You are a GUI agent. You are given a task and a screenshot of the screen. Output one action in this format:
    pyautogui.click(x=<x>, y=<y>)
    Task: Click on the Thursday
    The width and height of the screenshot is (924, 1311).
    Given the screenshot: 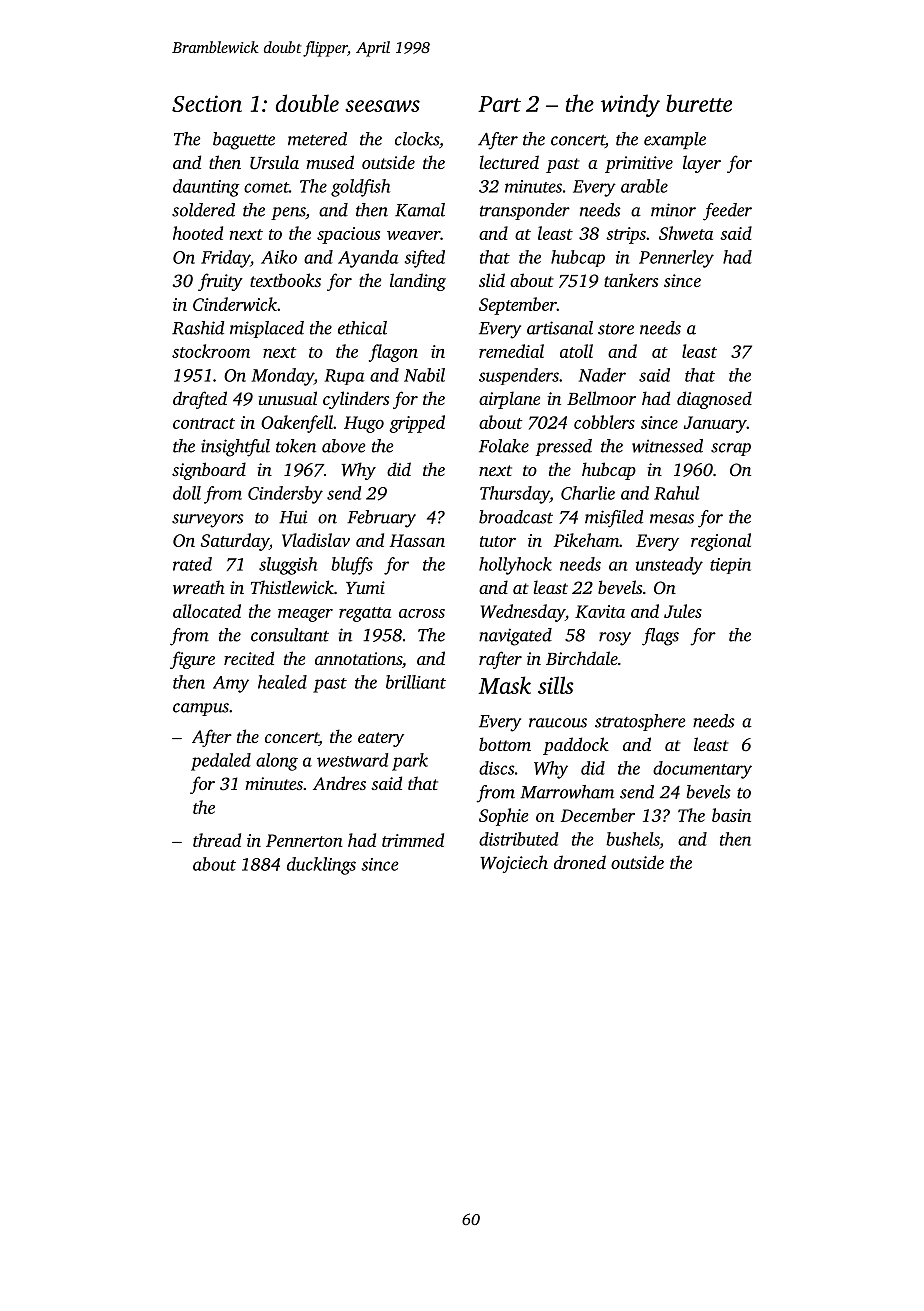 What is the action you would take?
    pyautogui.click(x=515, y=495)
